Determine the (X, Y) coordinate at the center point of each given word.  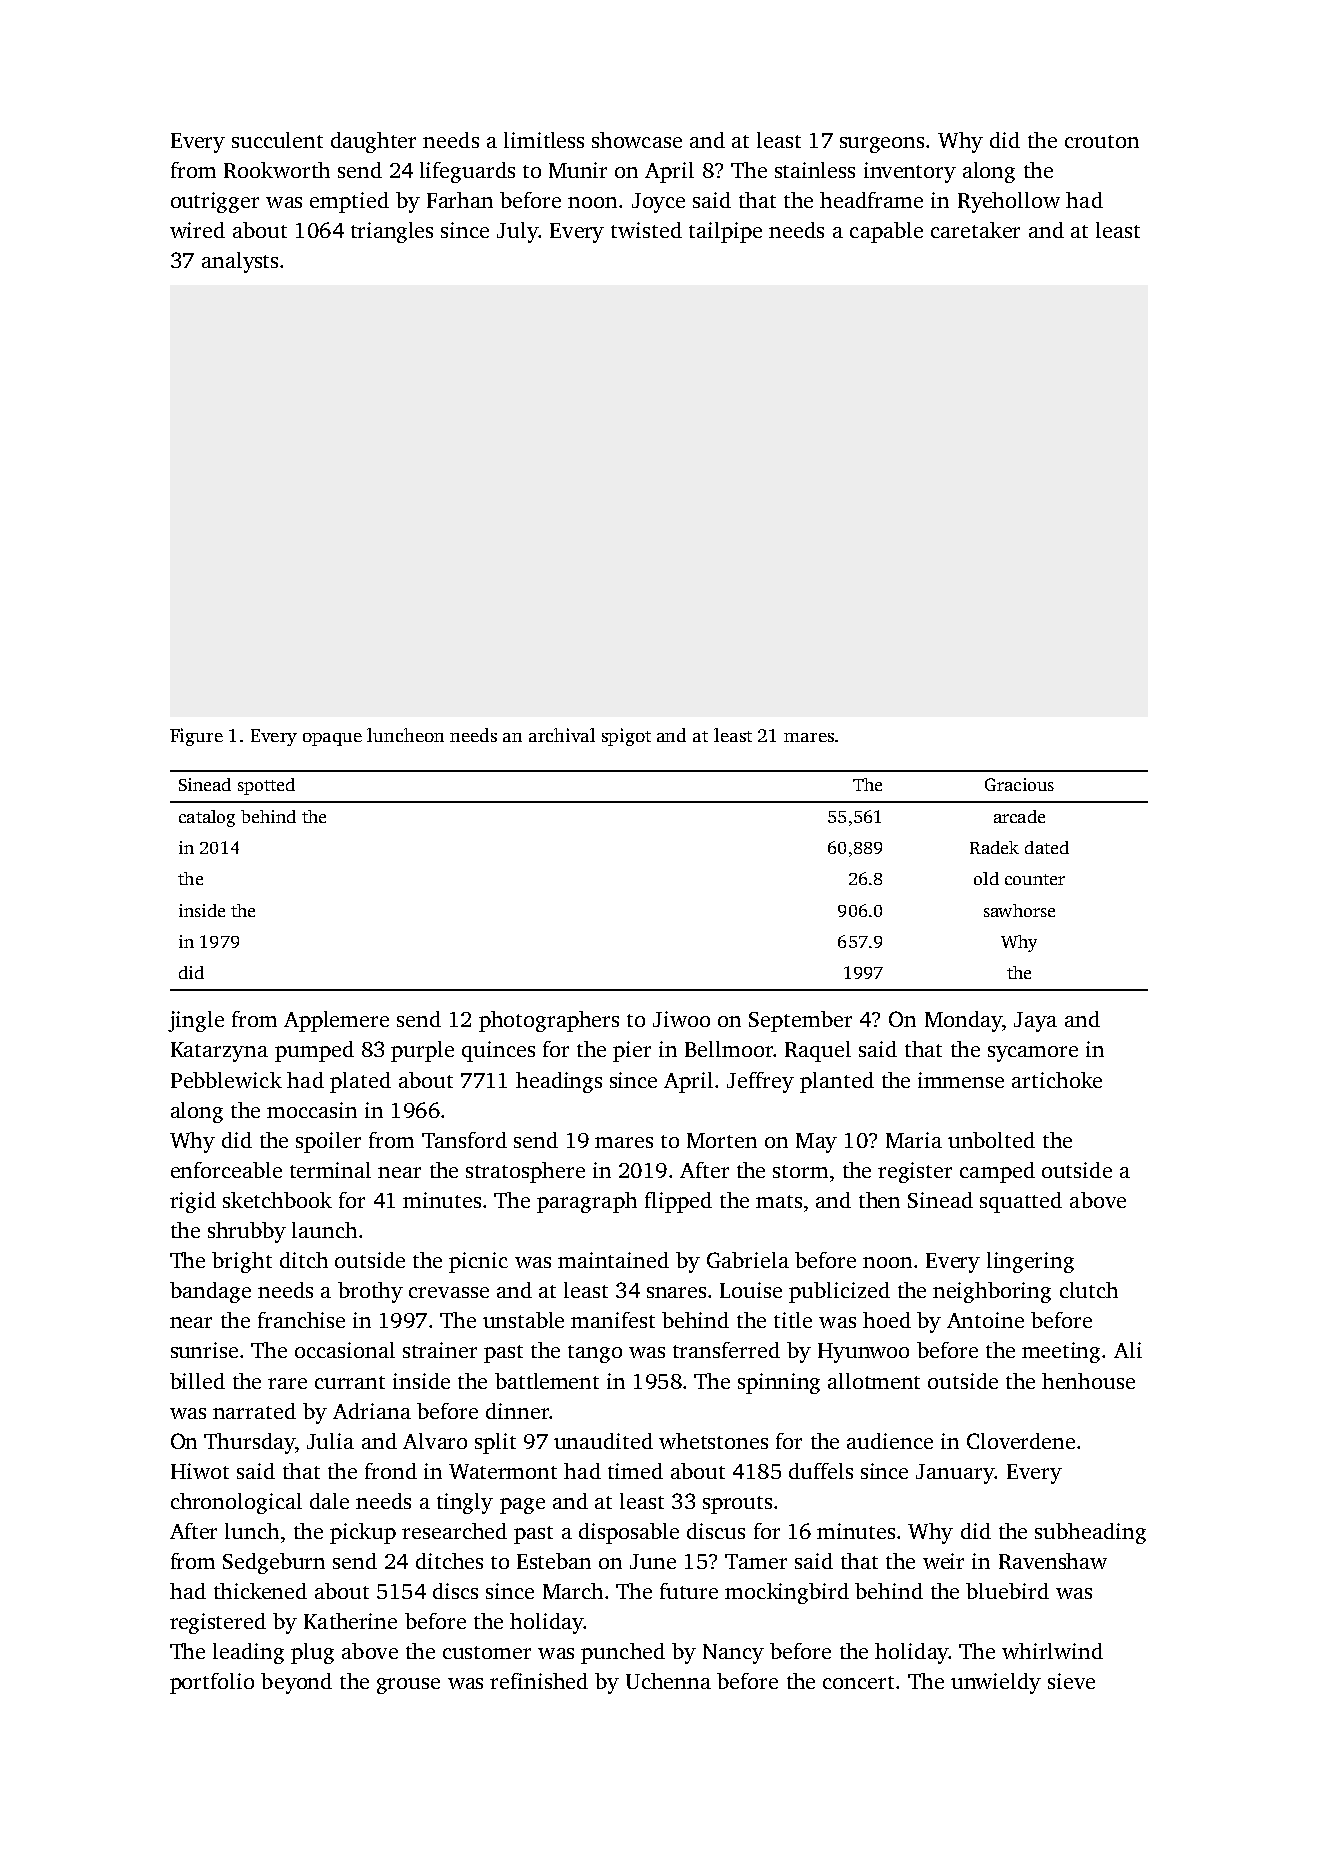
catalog (207, 818)
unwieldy (996, 1683)
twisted (646, 230)
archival (562, 735)
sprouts (737, 1505)
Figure (196, 737)
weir (943, 1561)
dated (1047, 847)
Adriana (372, 1411)
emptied (349, 202)
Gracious (1019, 784)
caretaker (975, 230)
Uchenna (668, 1681)
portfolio (212, 1683)
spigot (626, 737)
